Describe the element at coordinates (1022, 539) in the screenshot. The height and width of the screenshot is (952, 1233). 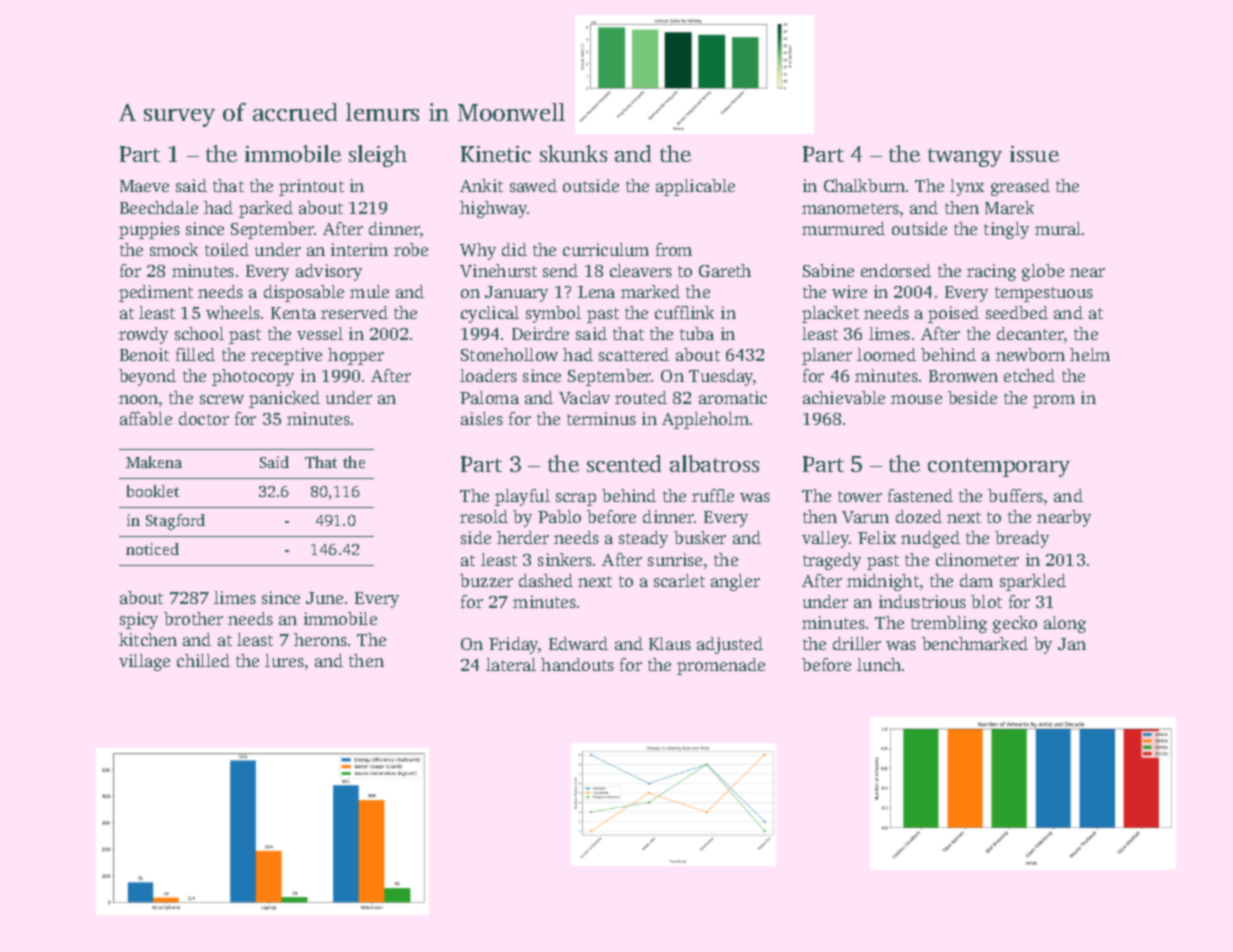
I see `bready` at that location.
